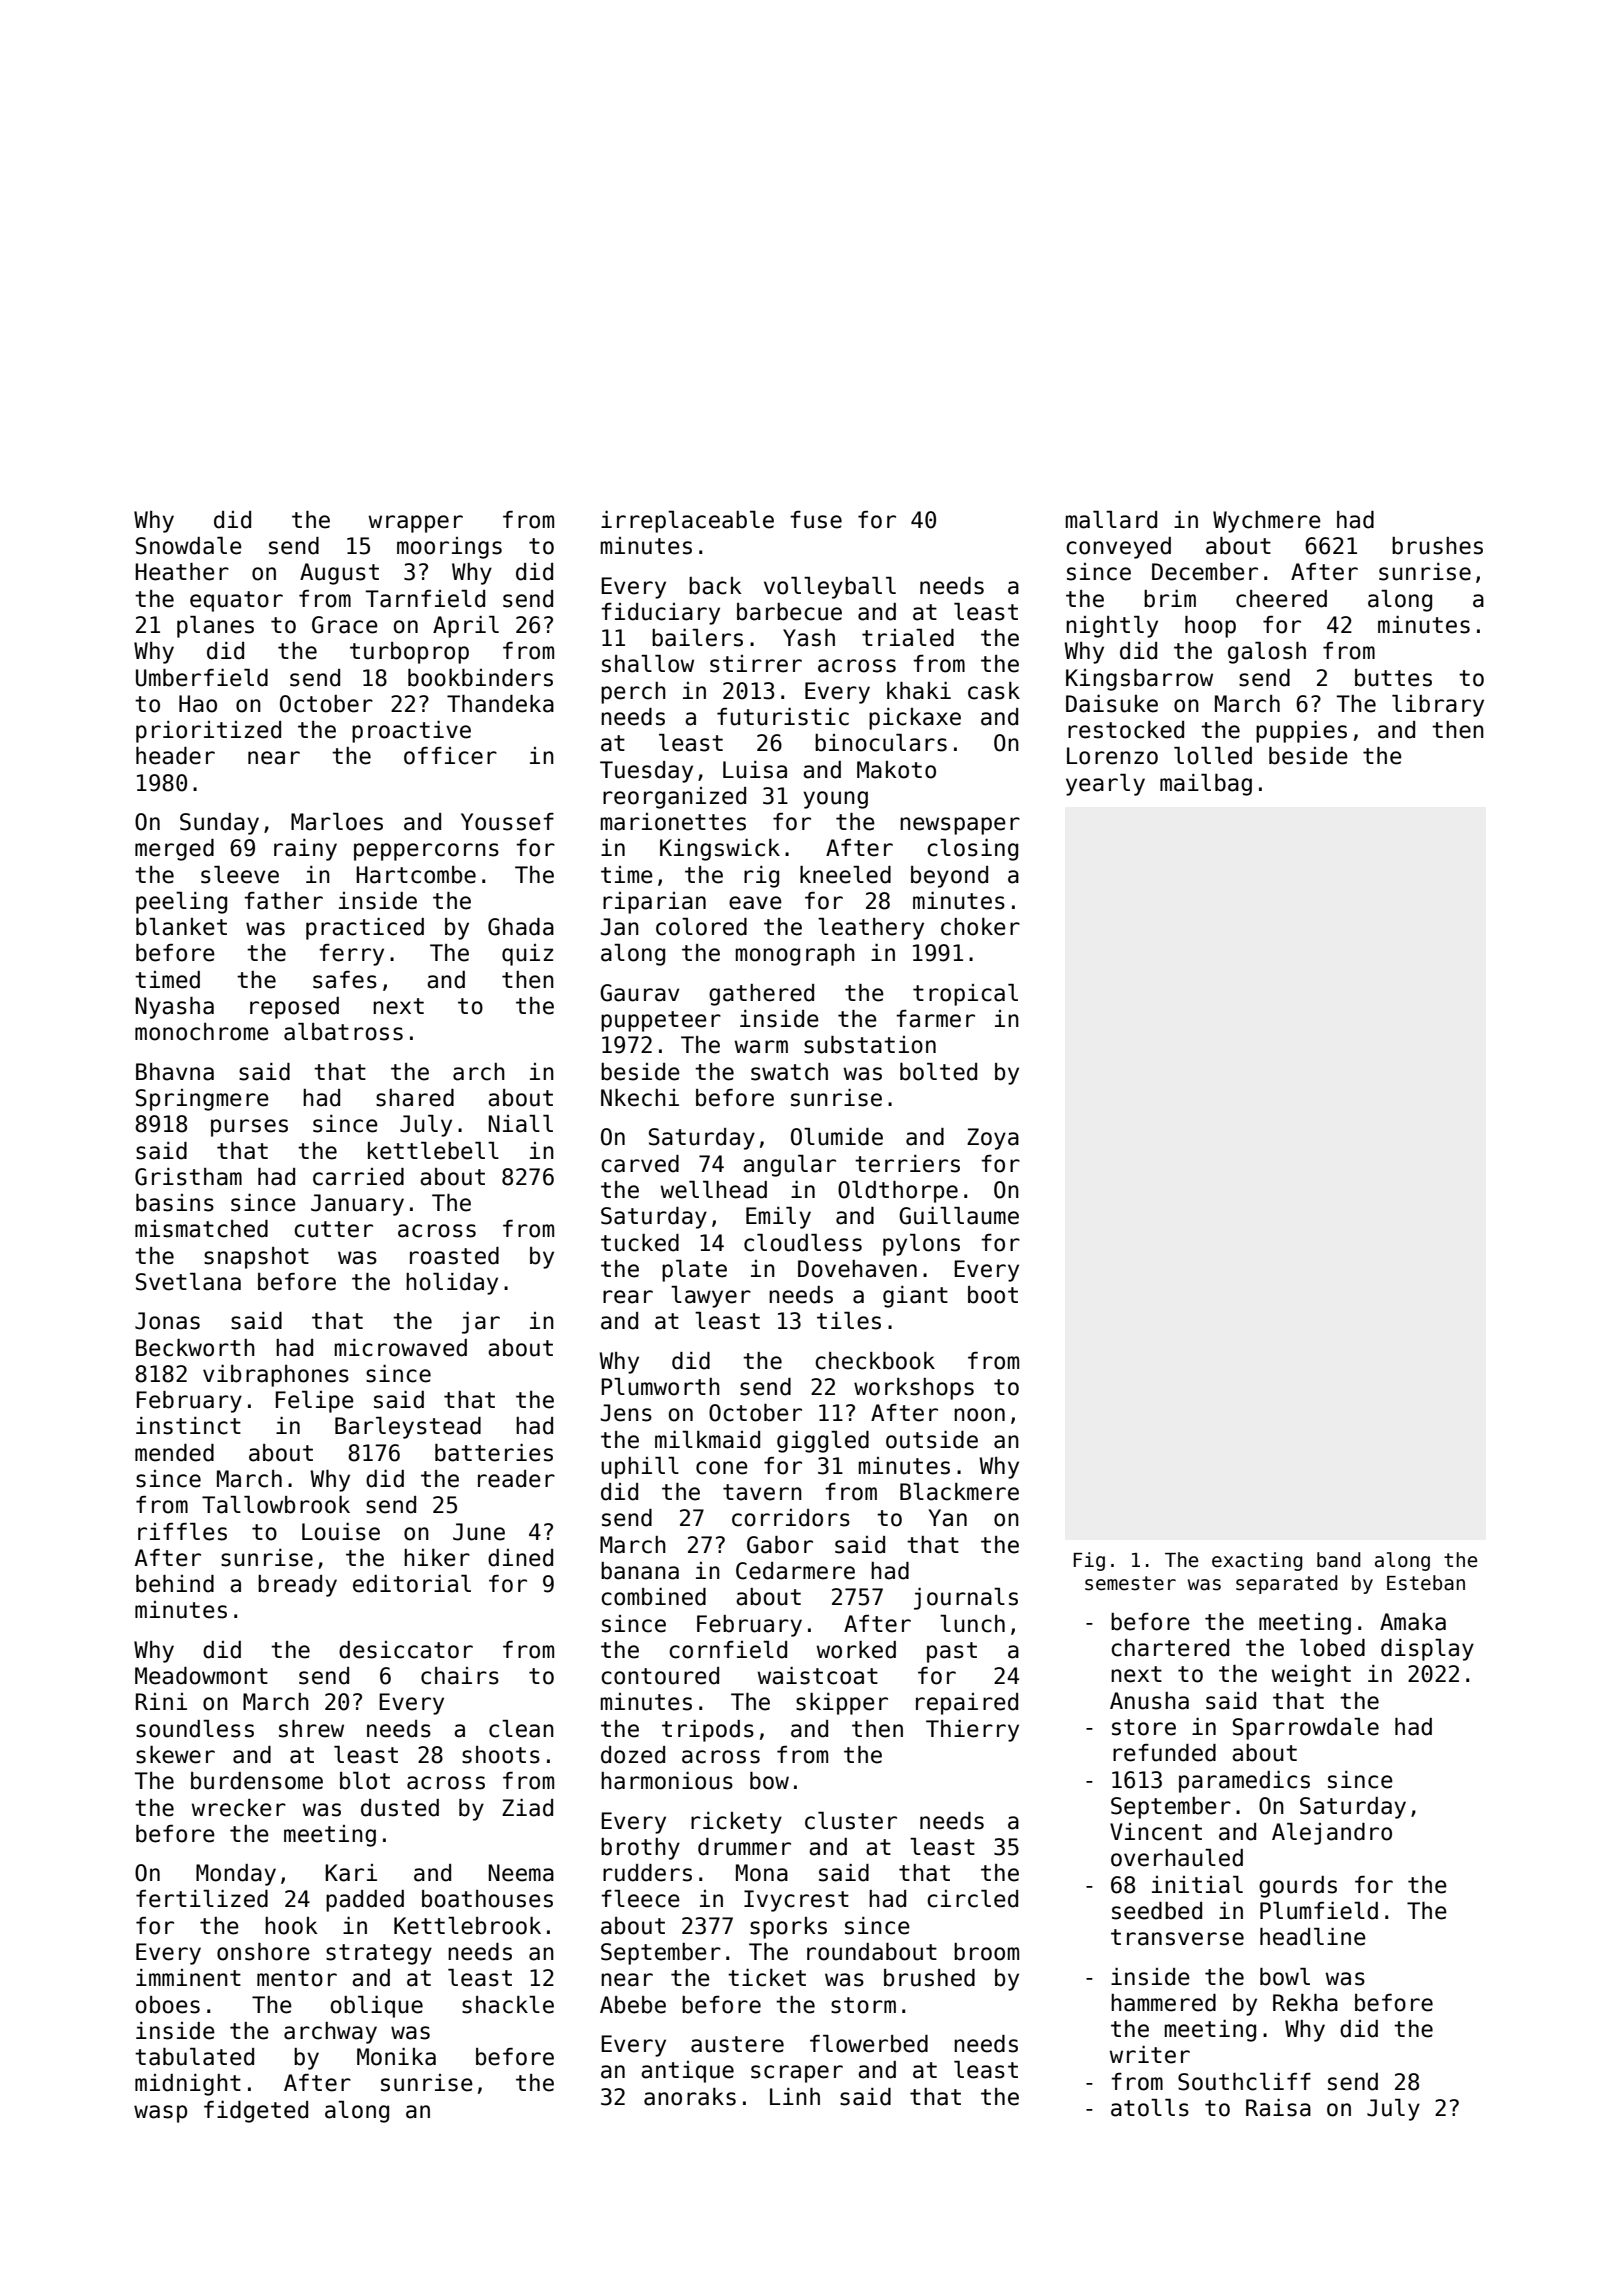 This screenshot has width=1620, height=2292. Describe the element at coordinates (959, 1216) in the screenshot. I see `Guillaume` at that location.
